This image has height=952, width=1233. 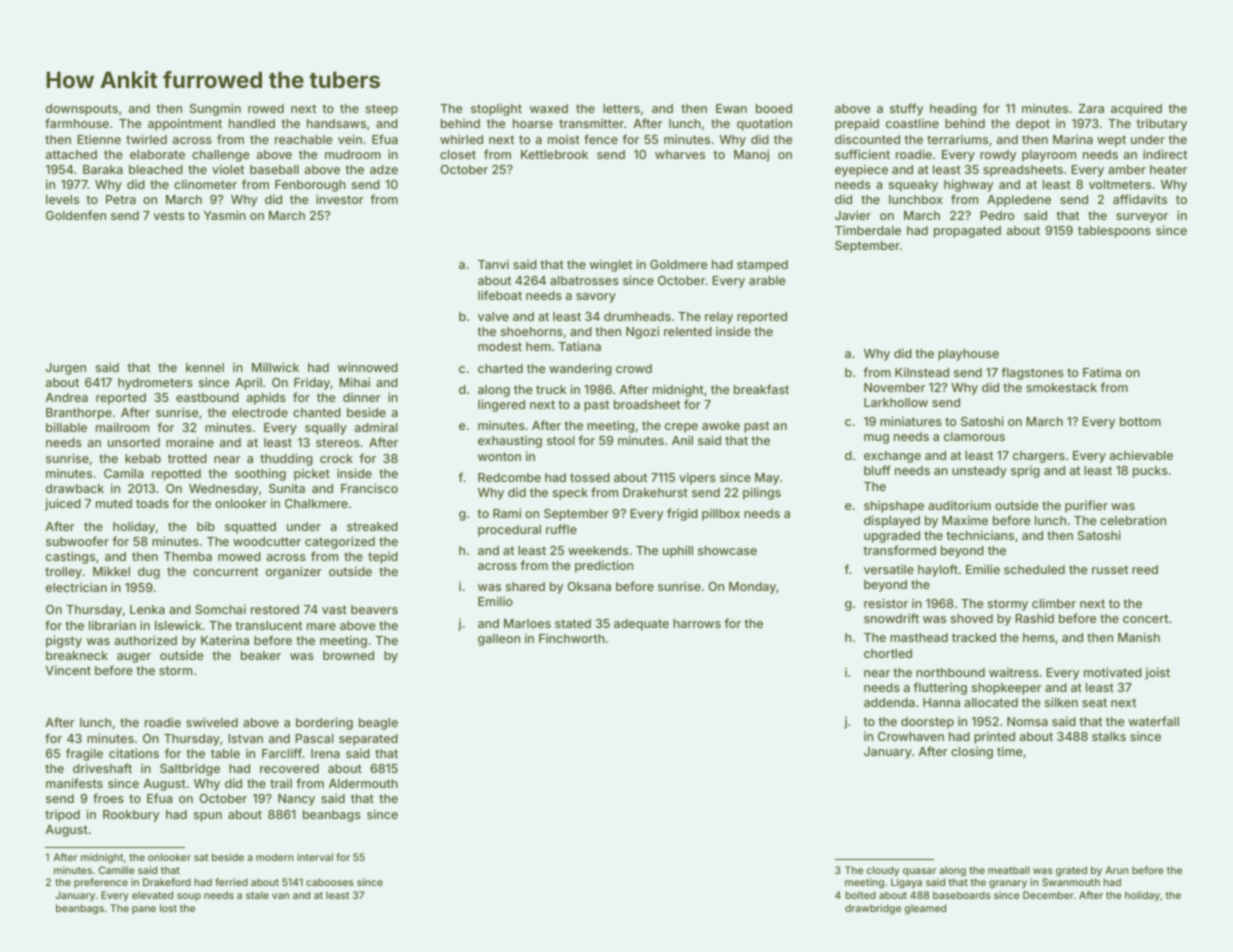 I want to click on Fatima, so click(x=1102, y=372).
